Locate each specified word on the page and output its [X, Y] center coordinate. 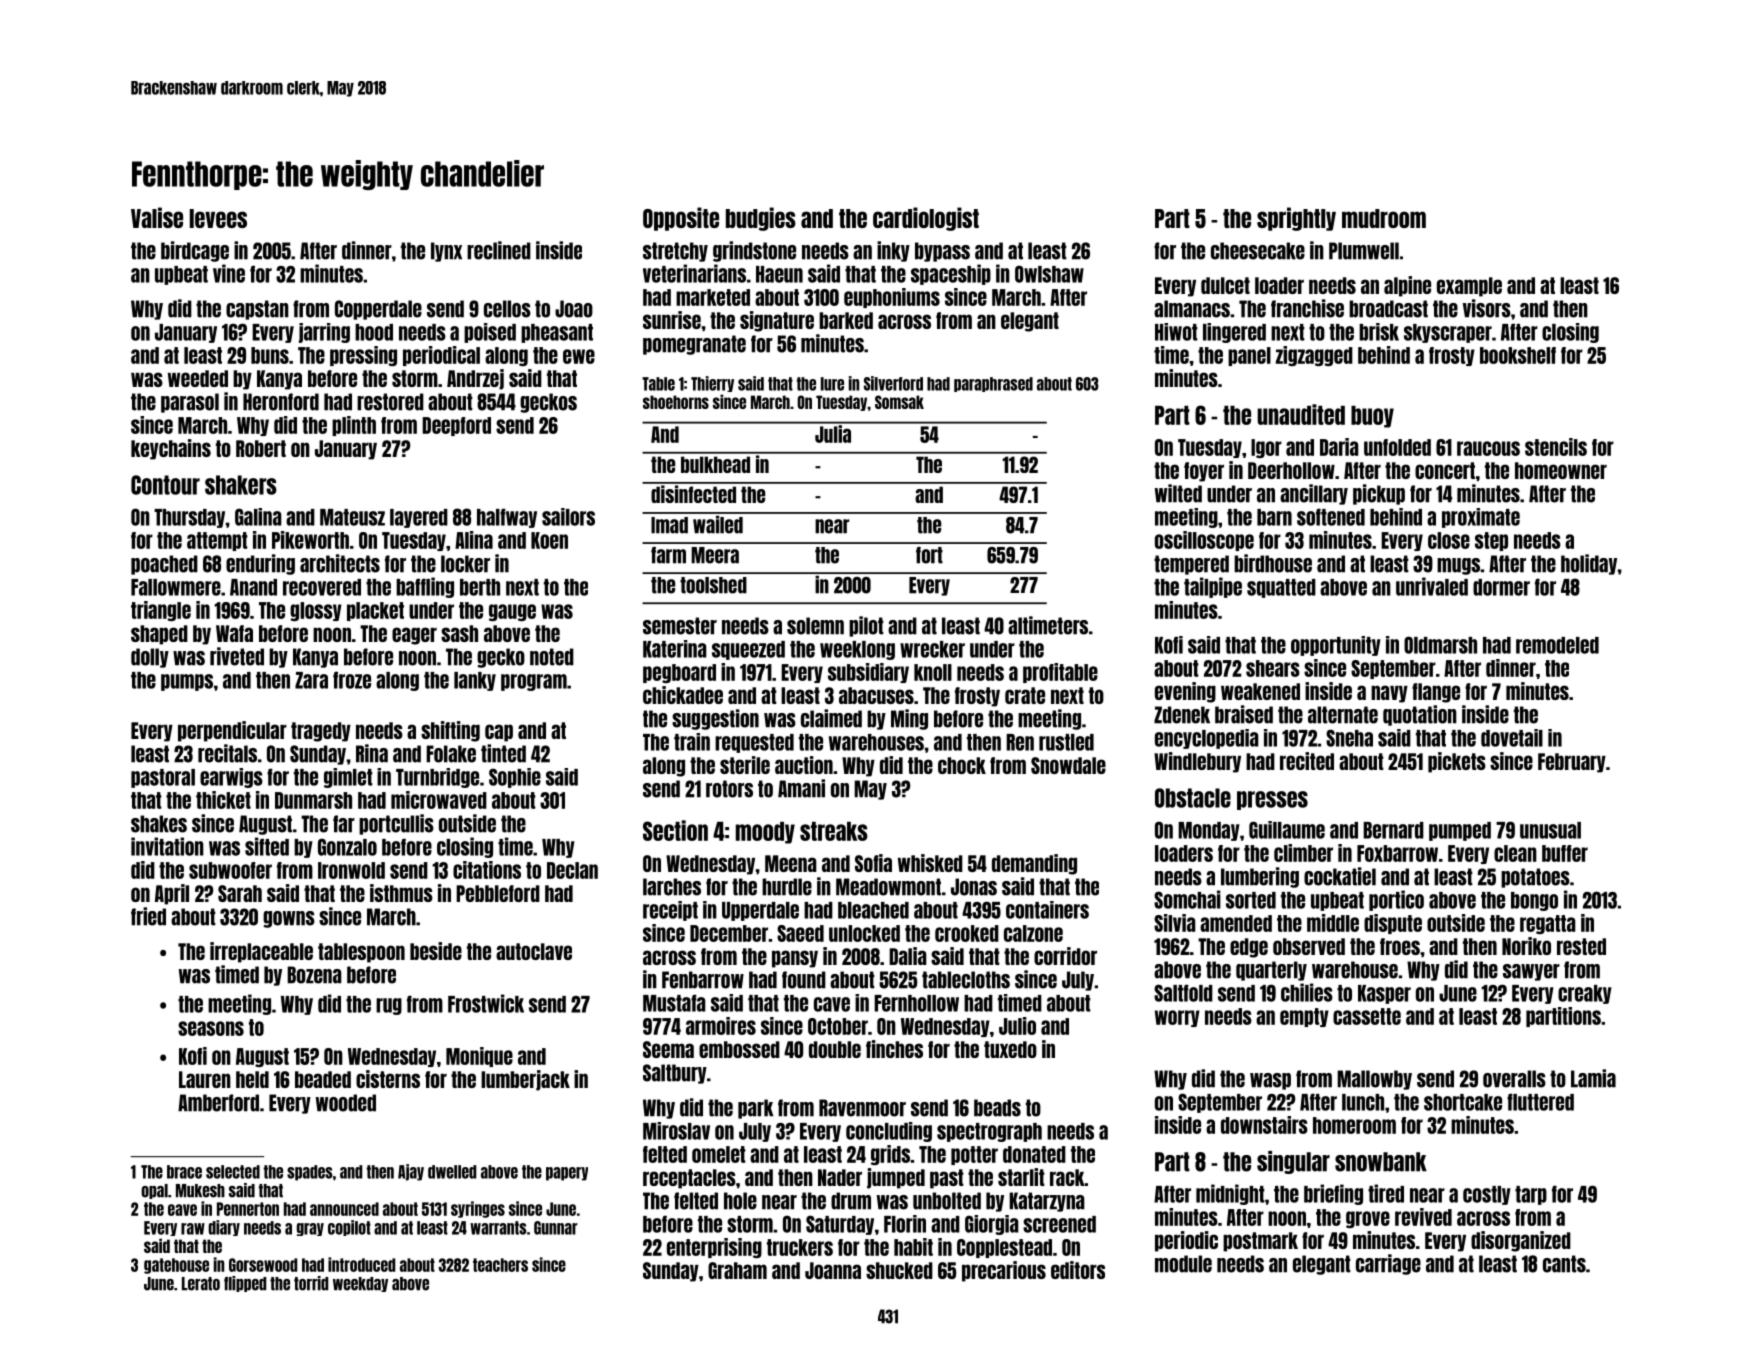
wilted [1178, 493]
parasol [190, 403]
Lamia [1593, 1078]
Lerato [201, 1284]
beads [997, 1108]
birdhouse [1273, 563]
